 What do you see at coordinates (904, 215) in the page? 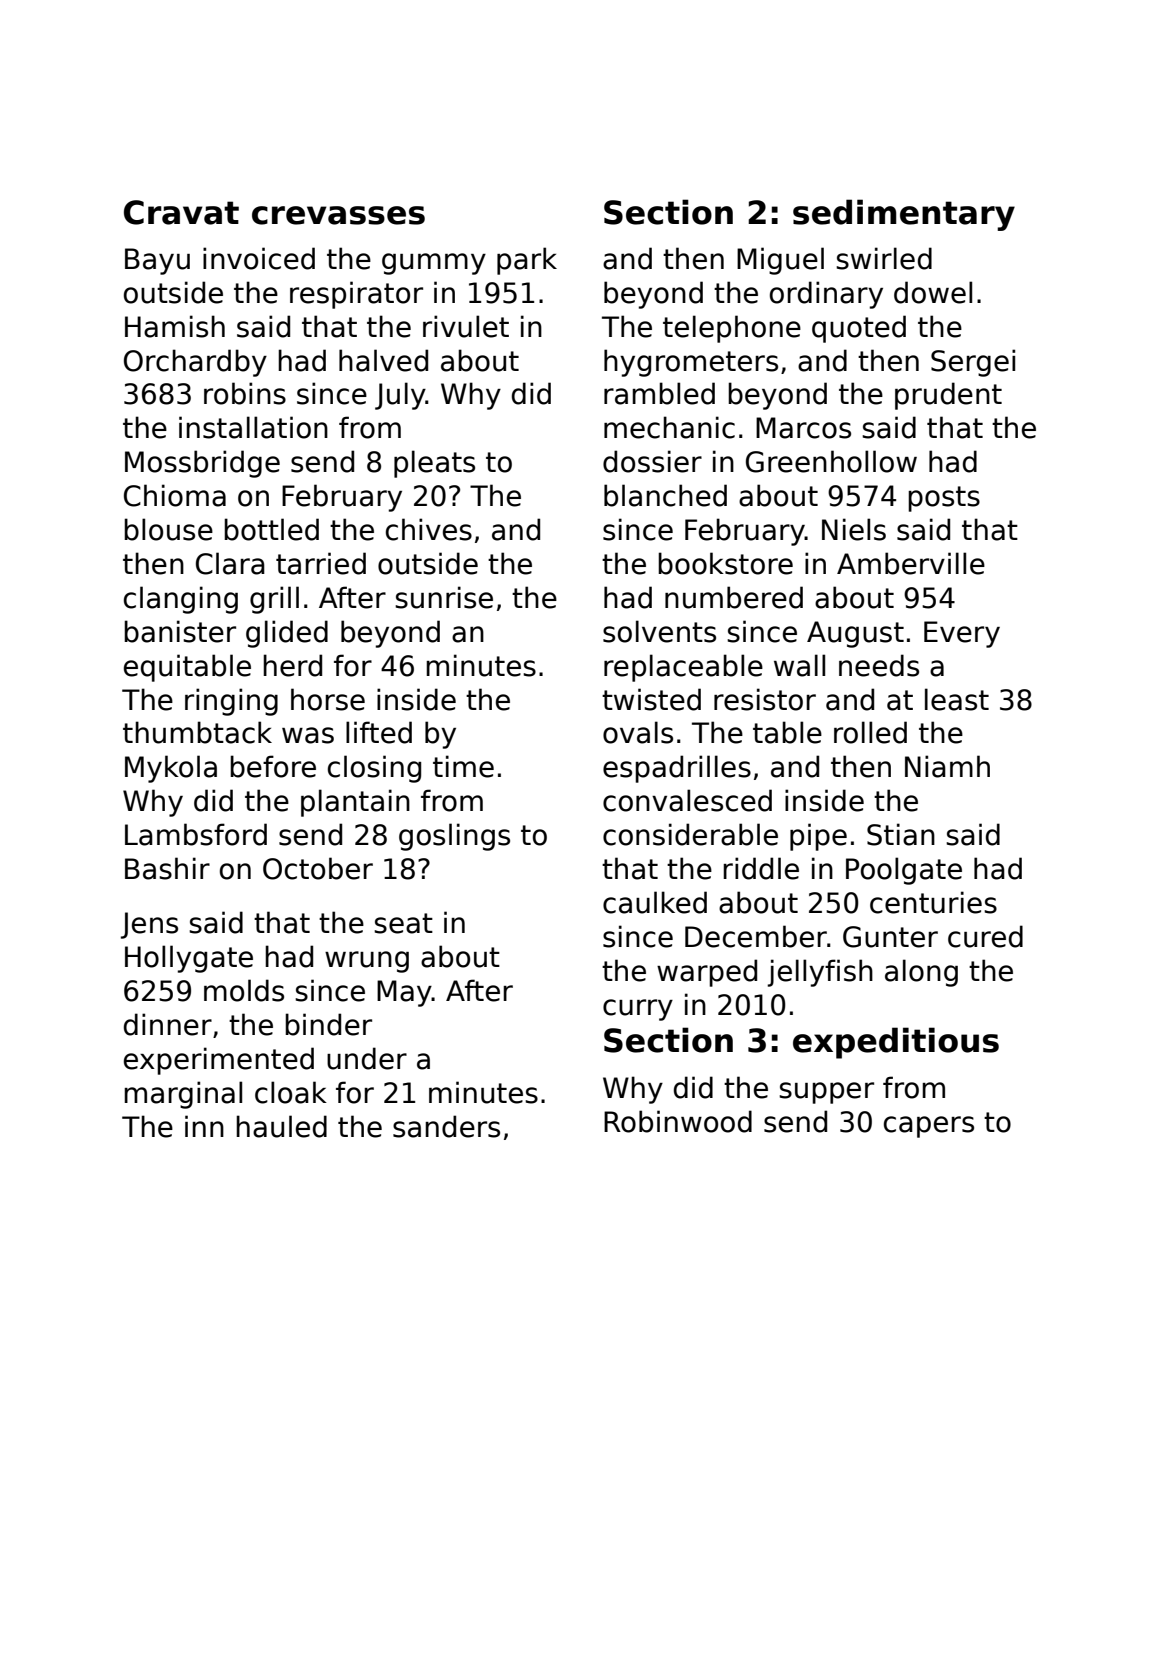
I see `sedimentary` at bounding box center [904, 215].
